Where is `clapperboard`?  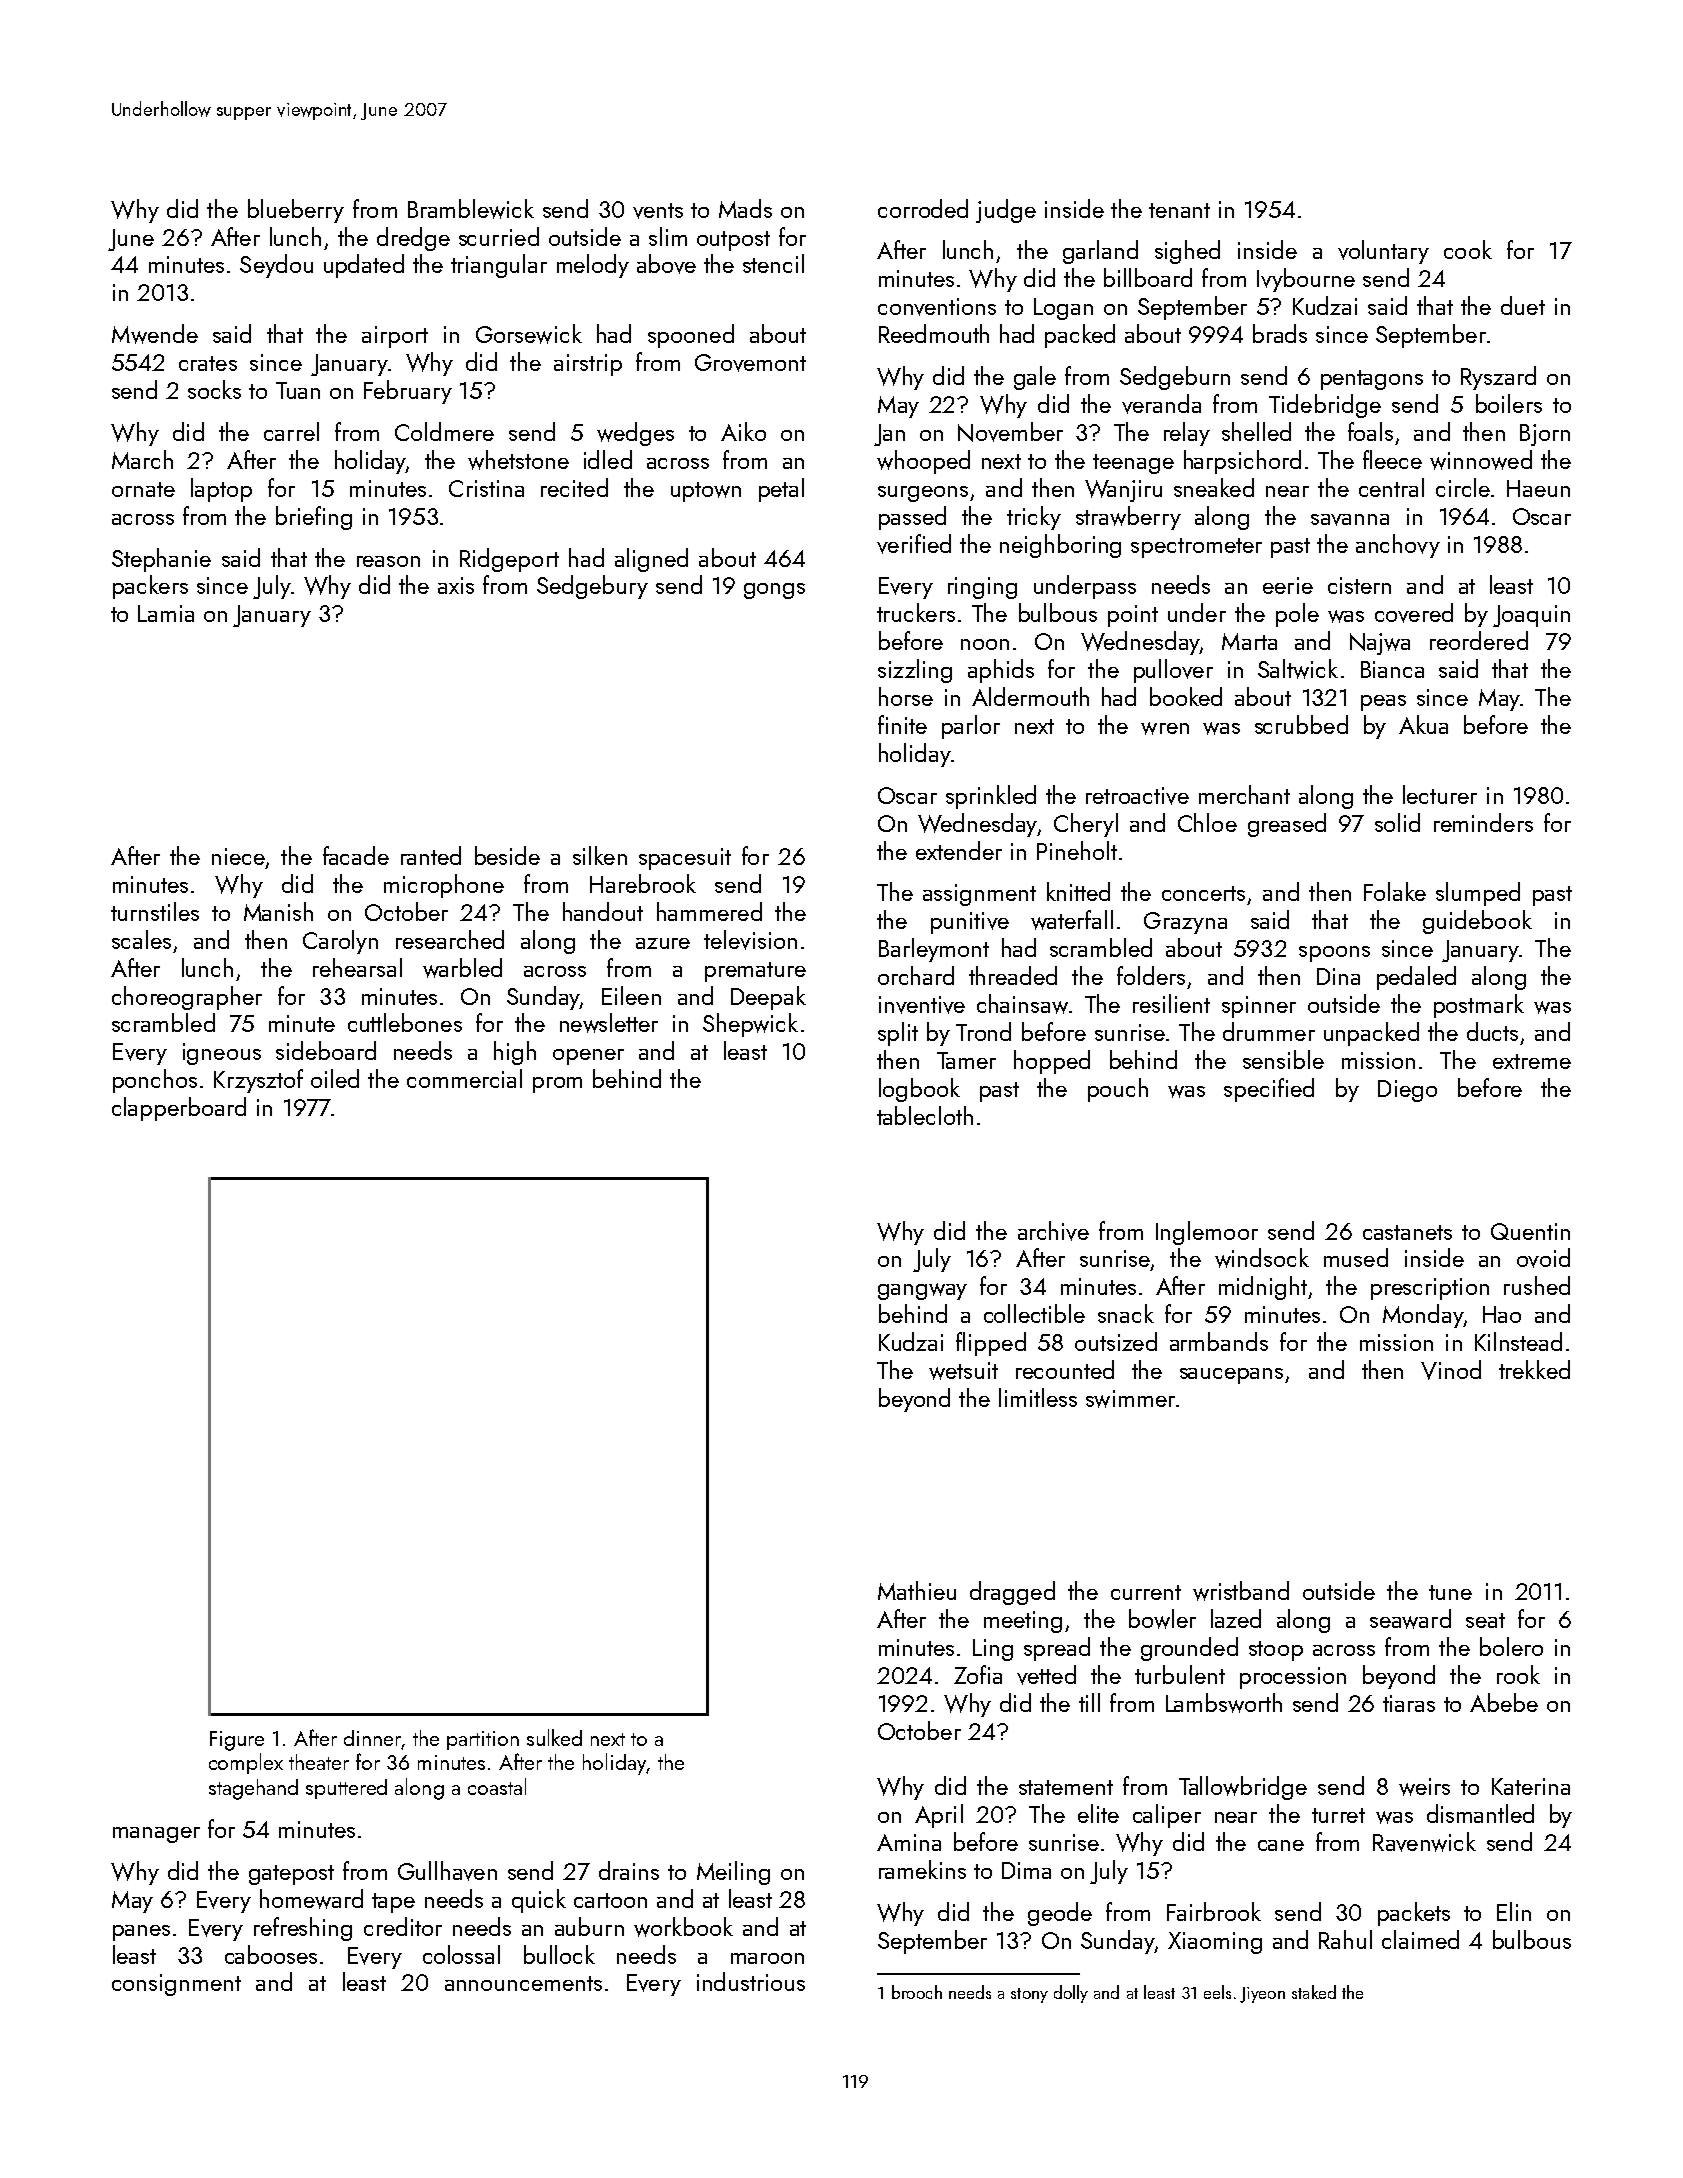
clapperboard is located at coordinates (179, 1109).
